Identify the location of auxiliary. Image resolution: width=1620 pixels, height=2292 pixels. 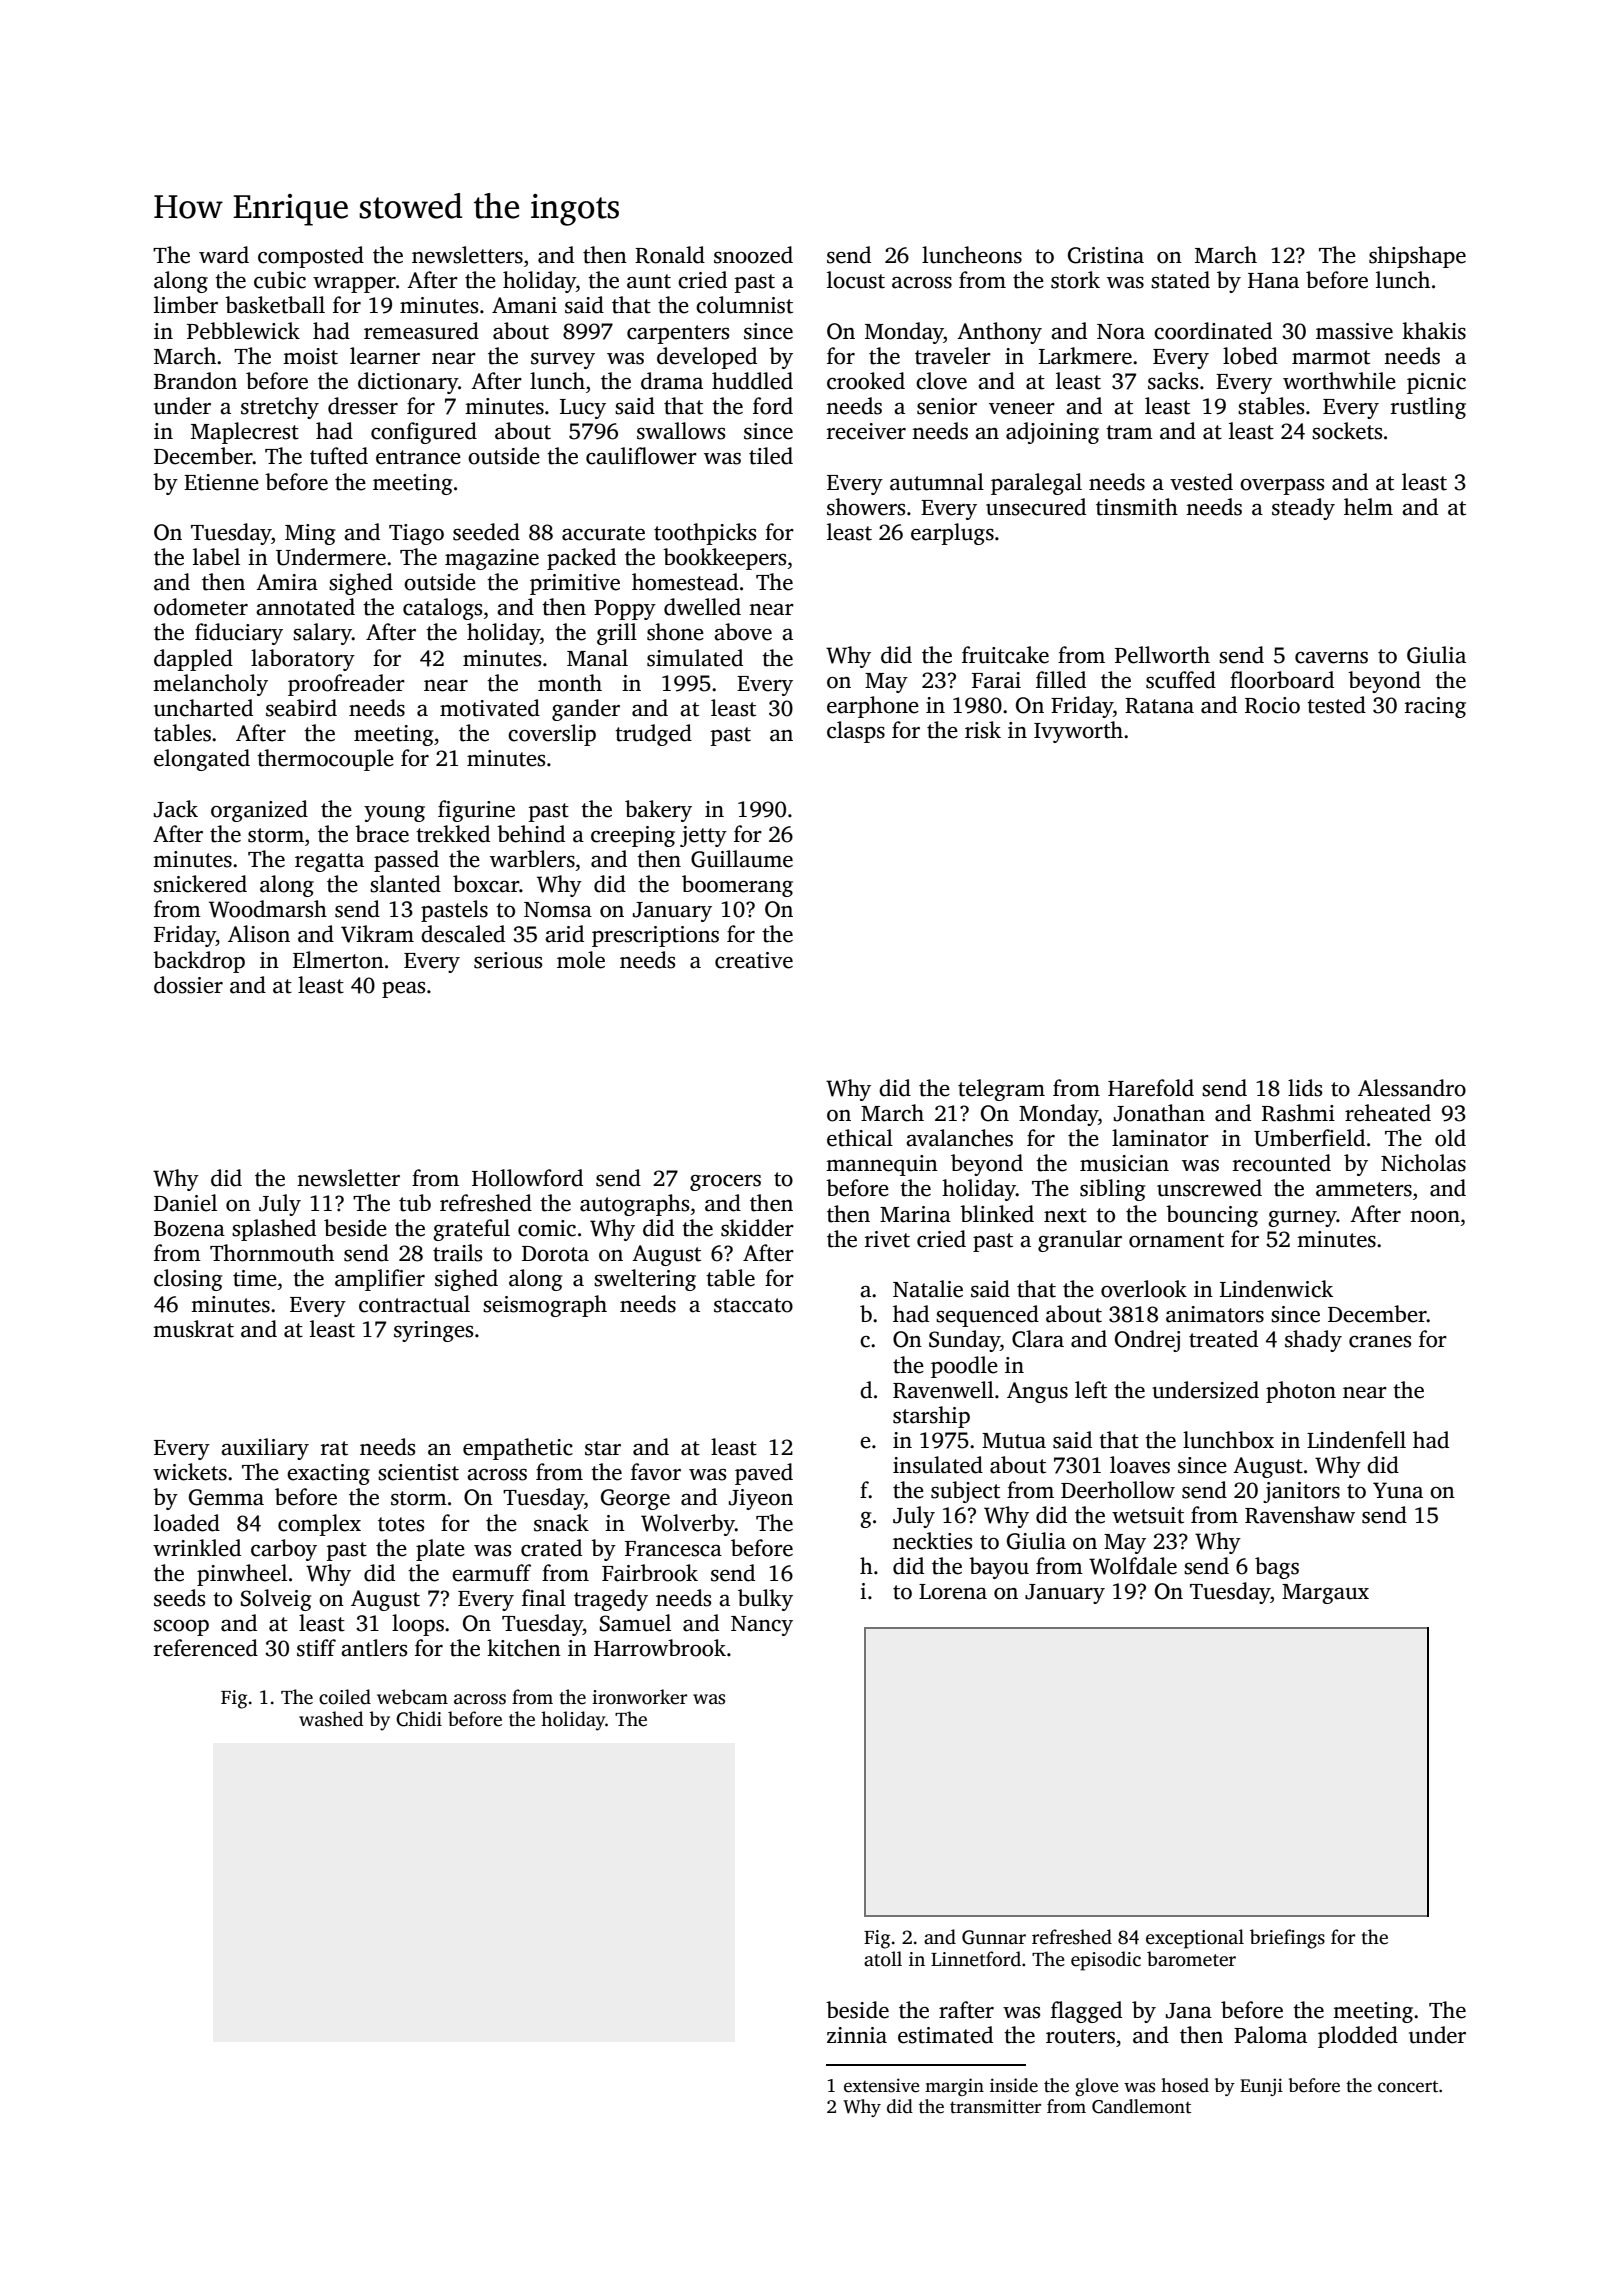
(265, 1449).
